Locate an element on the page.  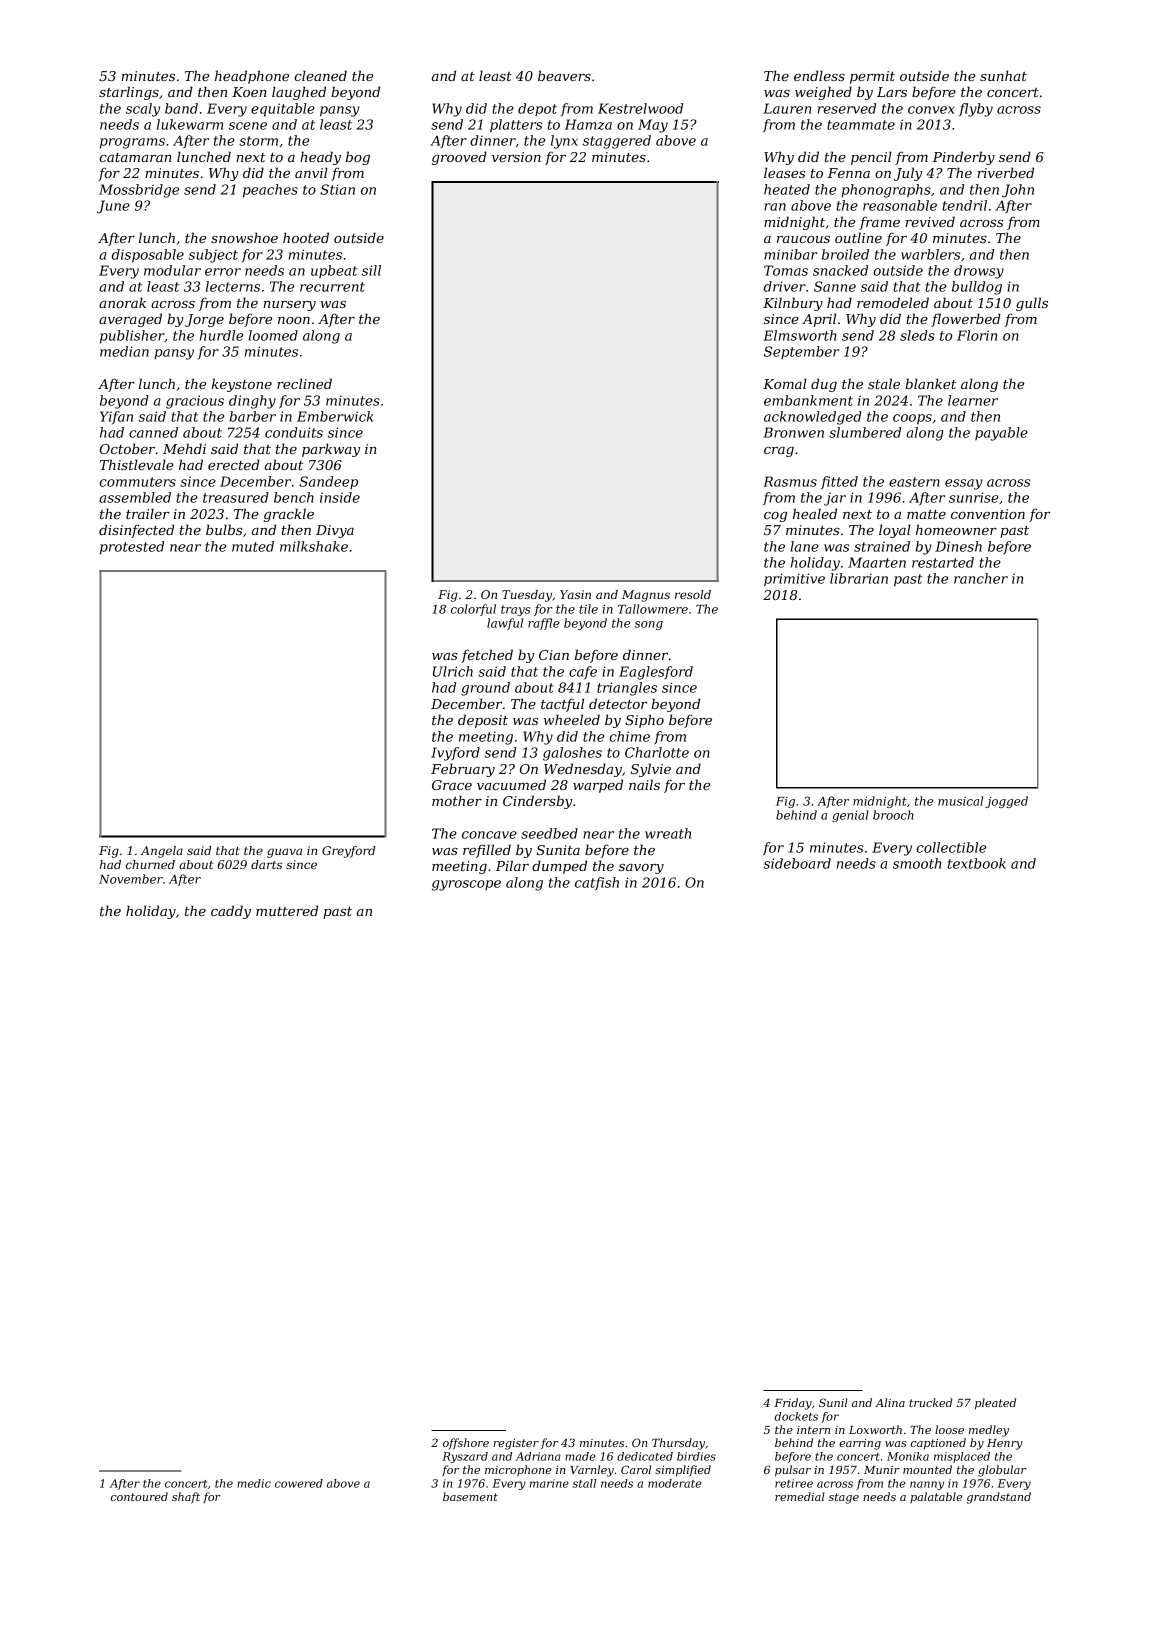
pleated is located at coordinates (995, 1404).
